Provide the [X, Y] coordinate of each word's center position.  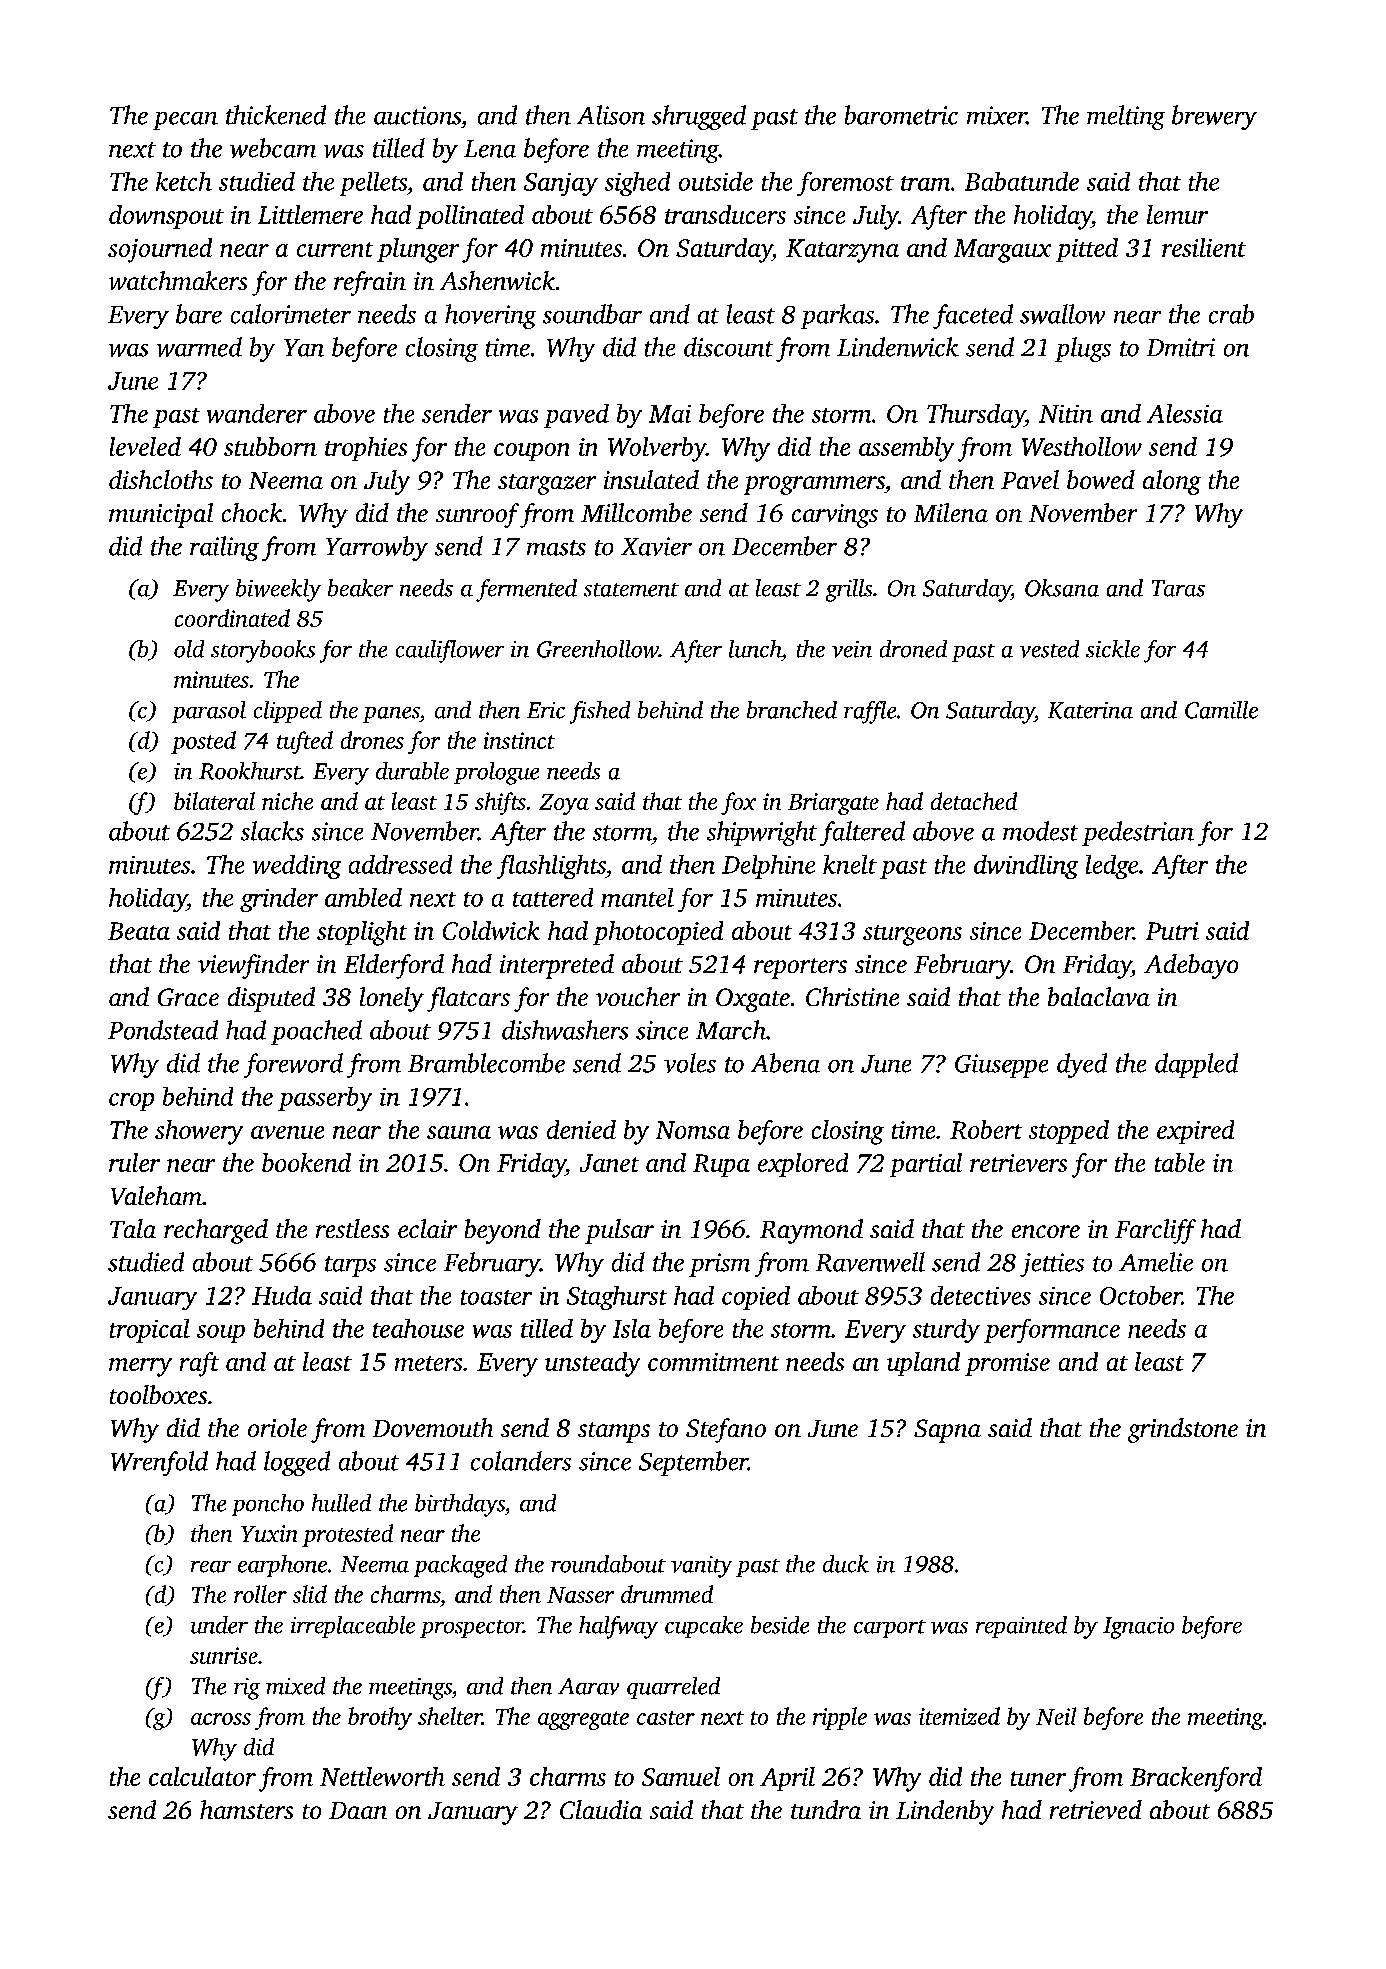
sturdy [946, 1331]
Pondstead [163, 1030]
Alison [611, 115]
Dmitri [1181, 347]
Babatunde [1022, 181]
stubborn [270, 446]
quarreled [673, 1688]
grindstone [1183, 1430]
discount [728, 347]
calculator [202, 1776]
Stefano [726, 1430]
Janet [609, 1163]
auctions [417, 115]
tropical [150, 1331]
